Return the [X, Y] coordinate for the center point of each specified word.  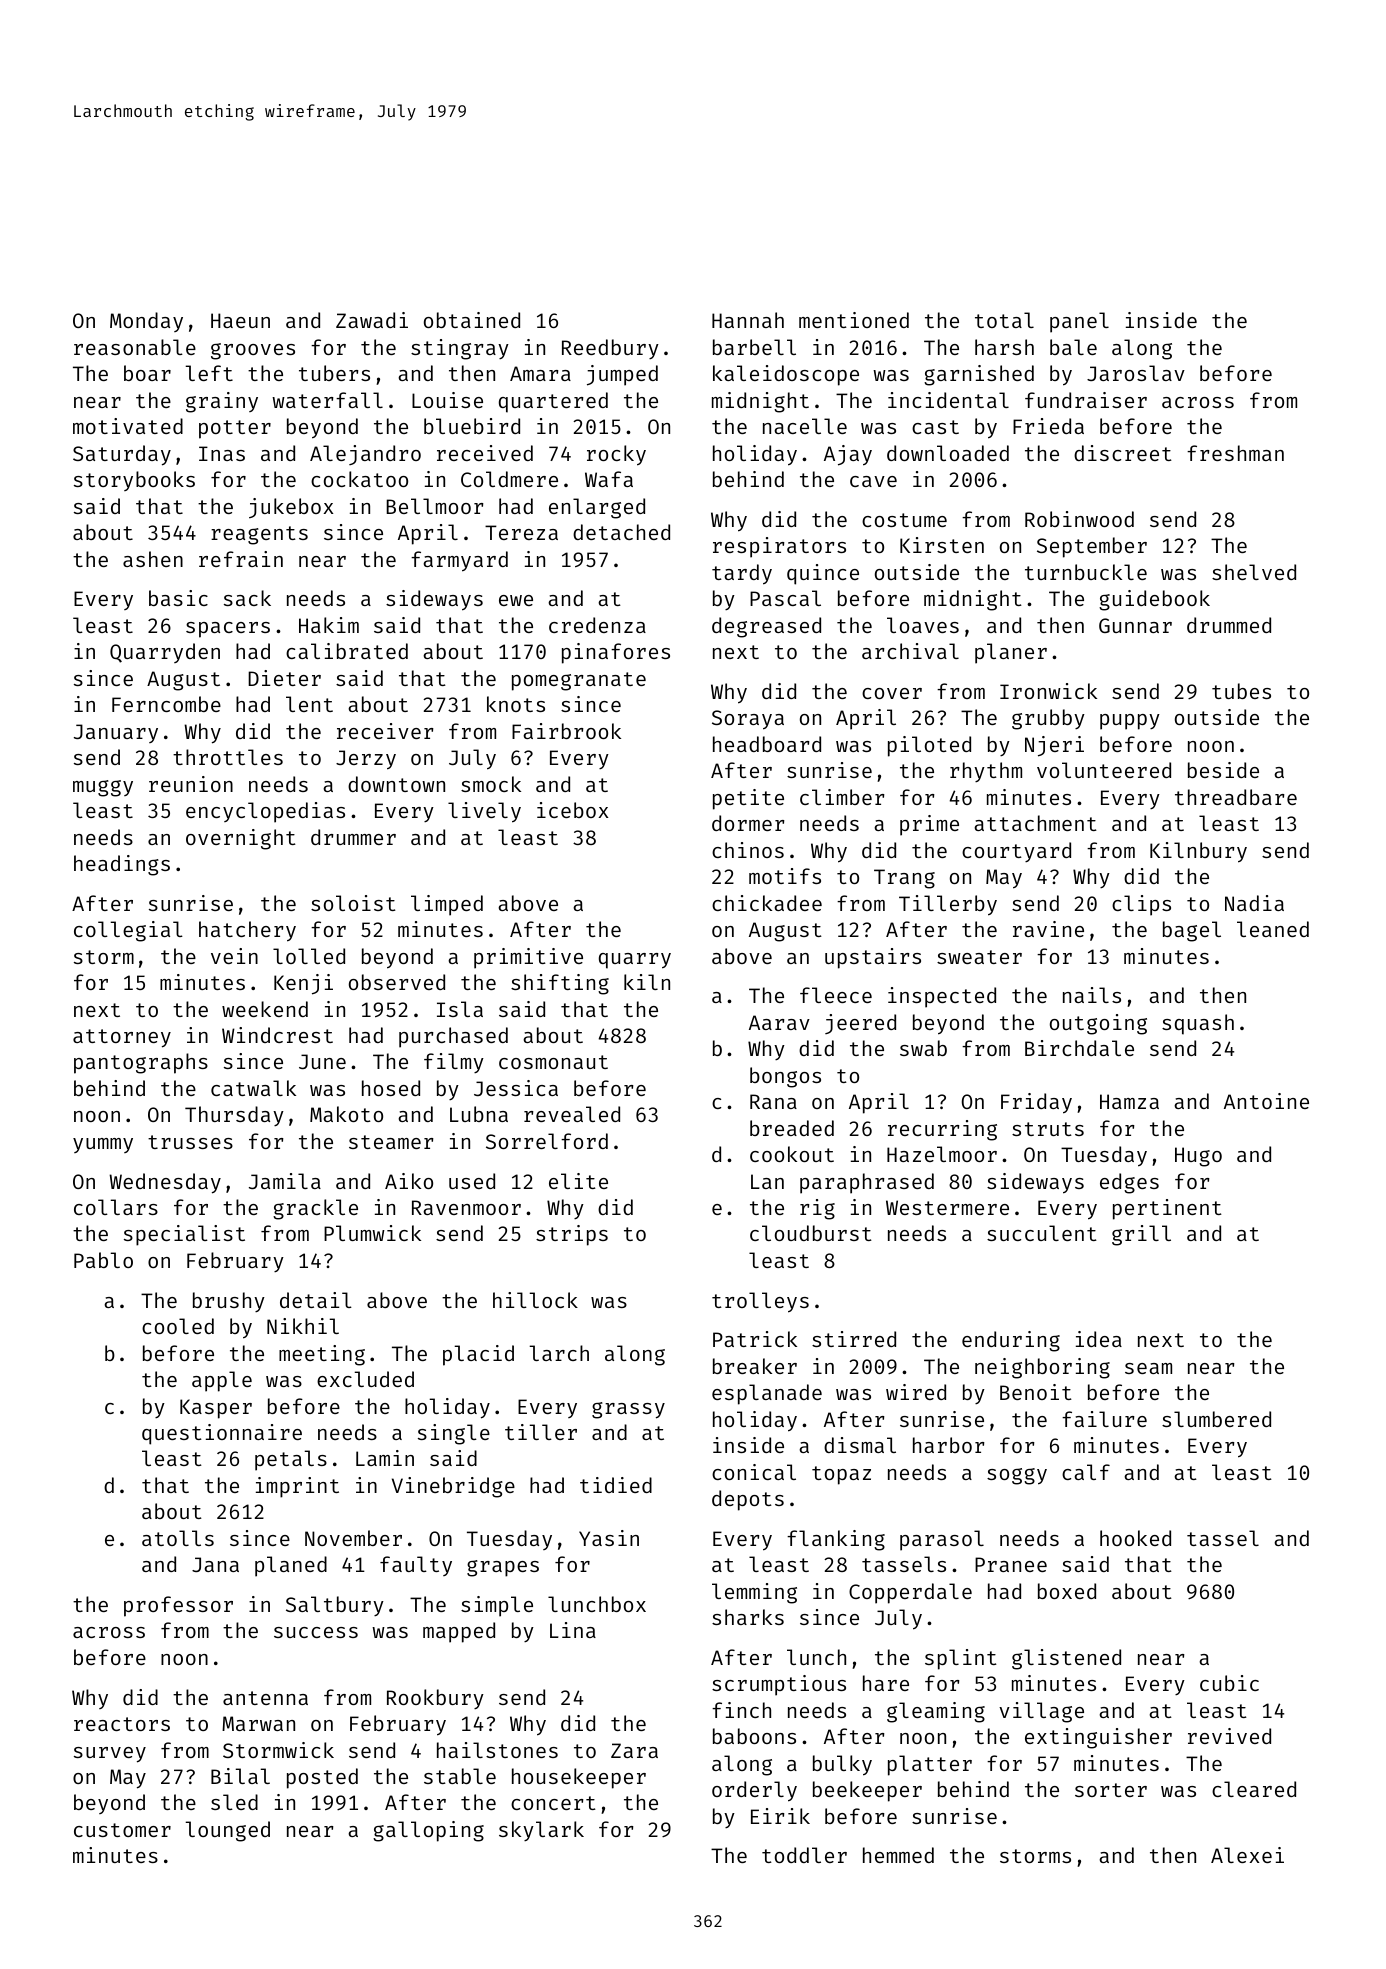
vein [234, 956]
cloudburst [811, 1233]
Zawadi [372, 320]
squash [1198, 1024]
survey [110, 1755]
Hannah [748, 320]
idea [1099, 1339]
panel [1079, 322]
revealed [572, 1114]
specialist [184, 1235]
